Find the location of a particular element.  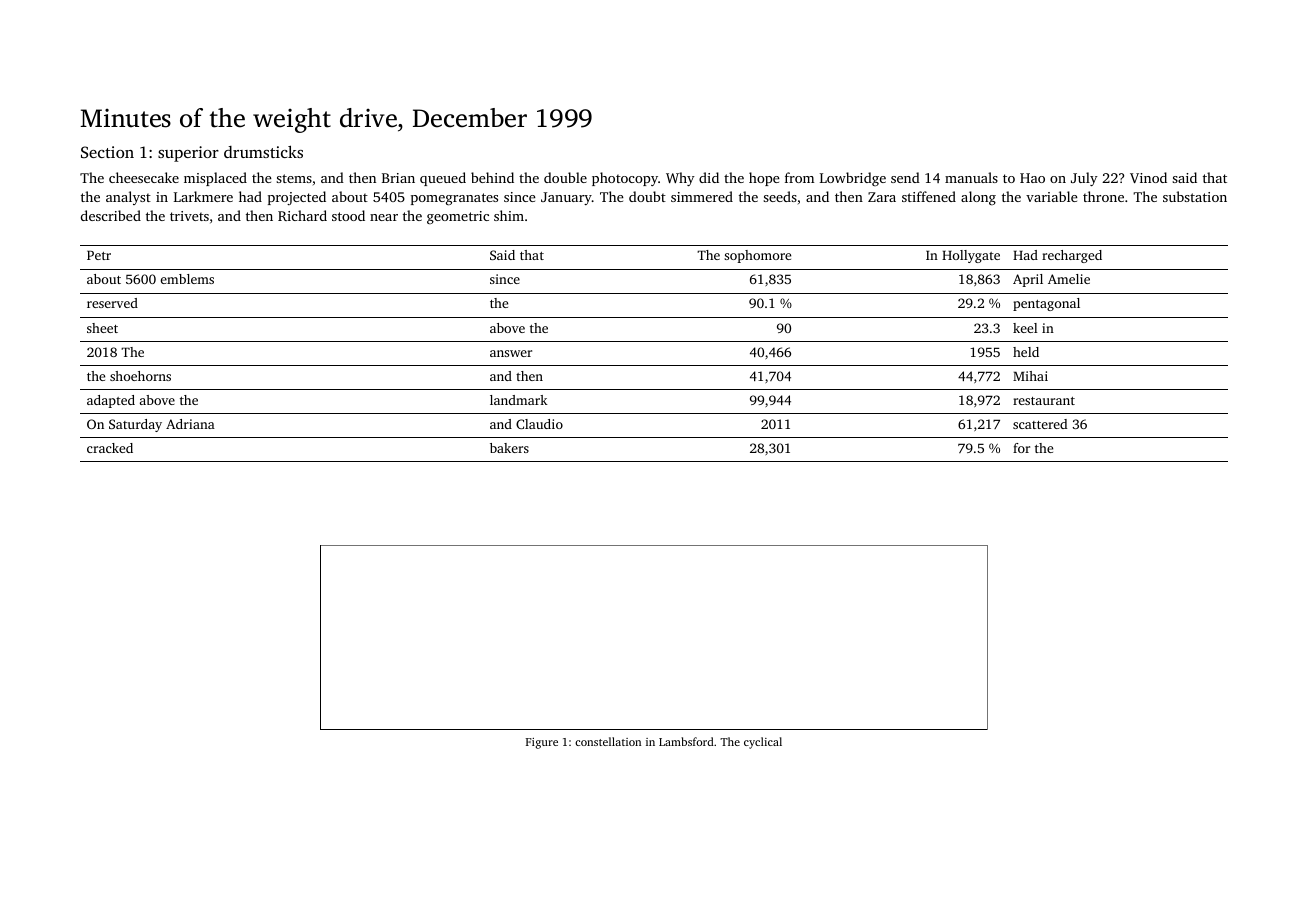

held is located at coordinates (1026, 352).
